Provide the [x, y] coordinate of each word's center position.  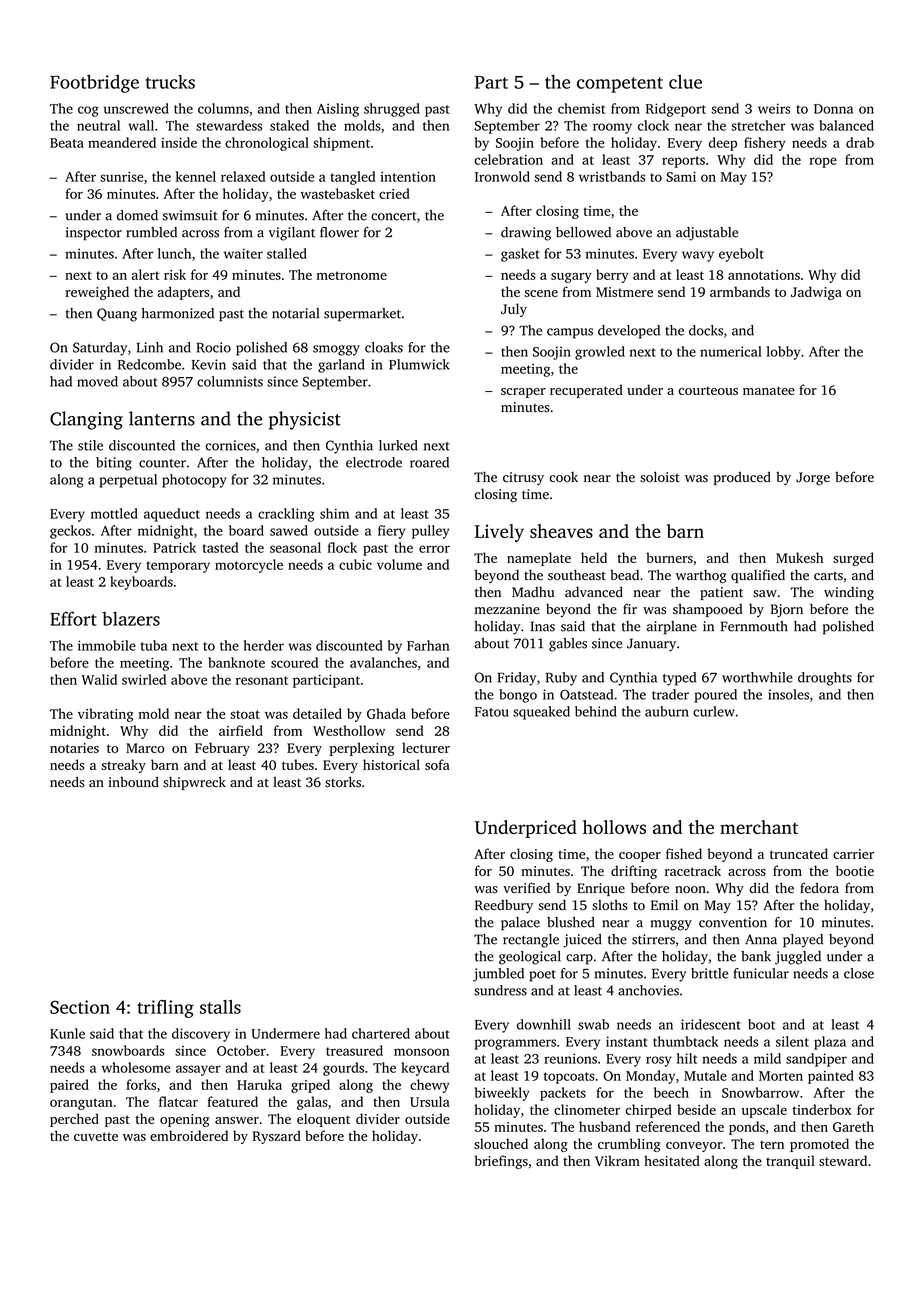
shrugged [392, 110]
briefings [501, 1162]
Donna [833, 109]
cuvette [96, 1136]
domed [137, 215]
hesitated [672, 1160]
